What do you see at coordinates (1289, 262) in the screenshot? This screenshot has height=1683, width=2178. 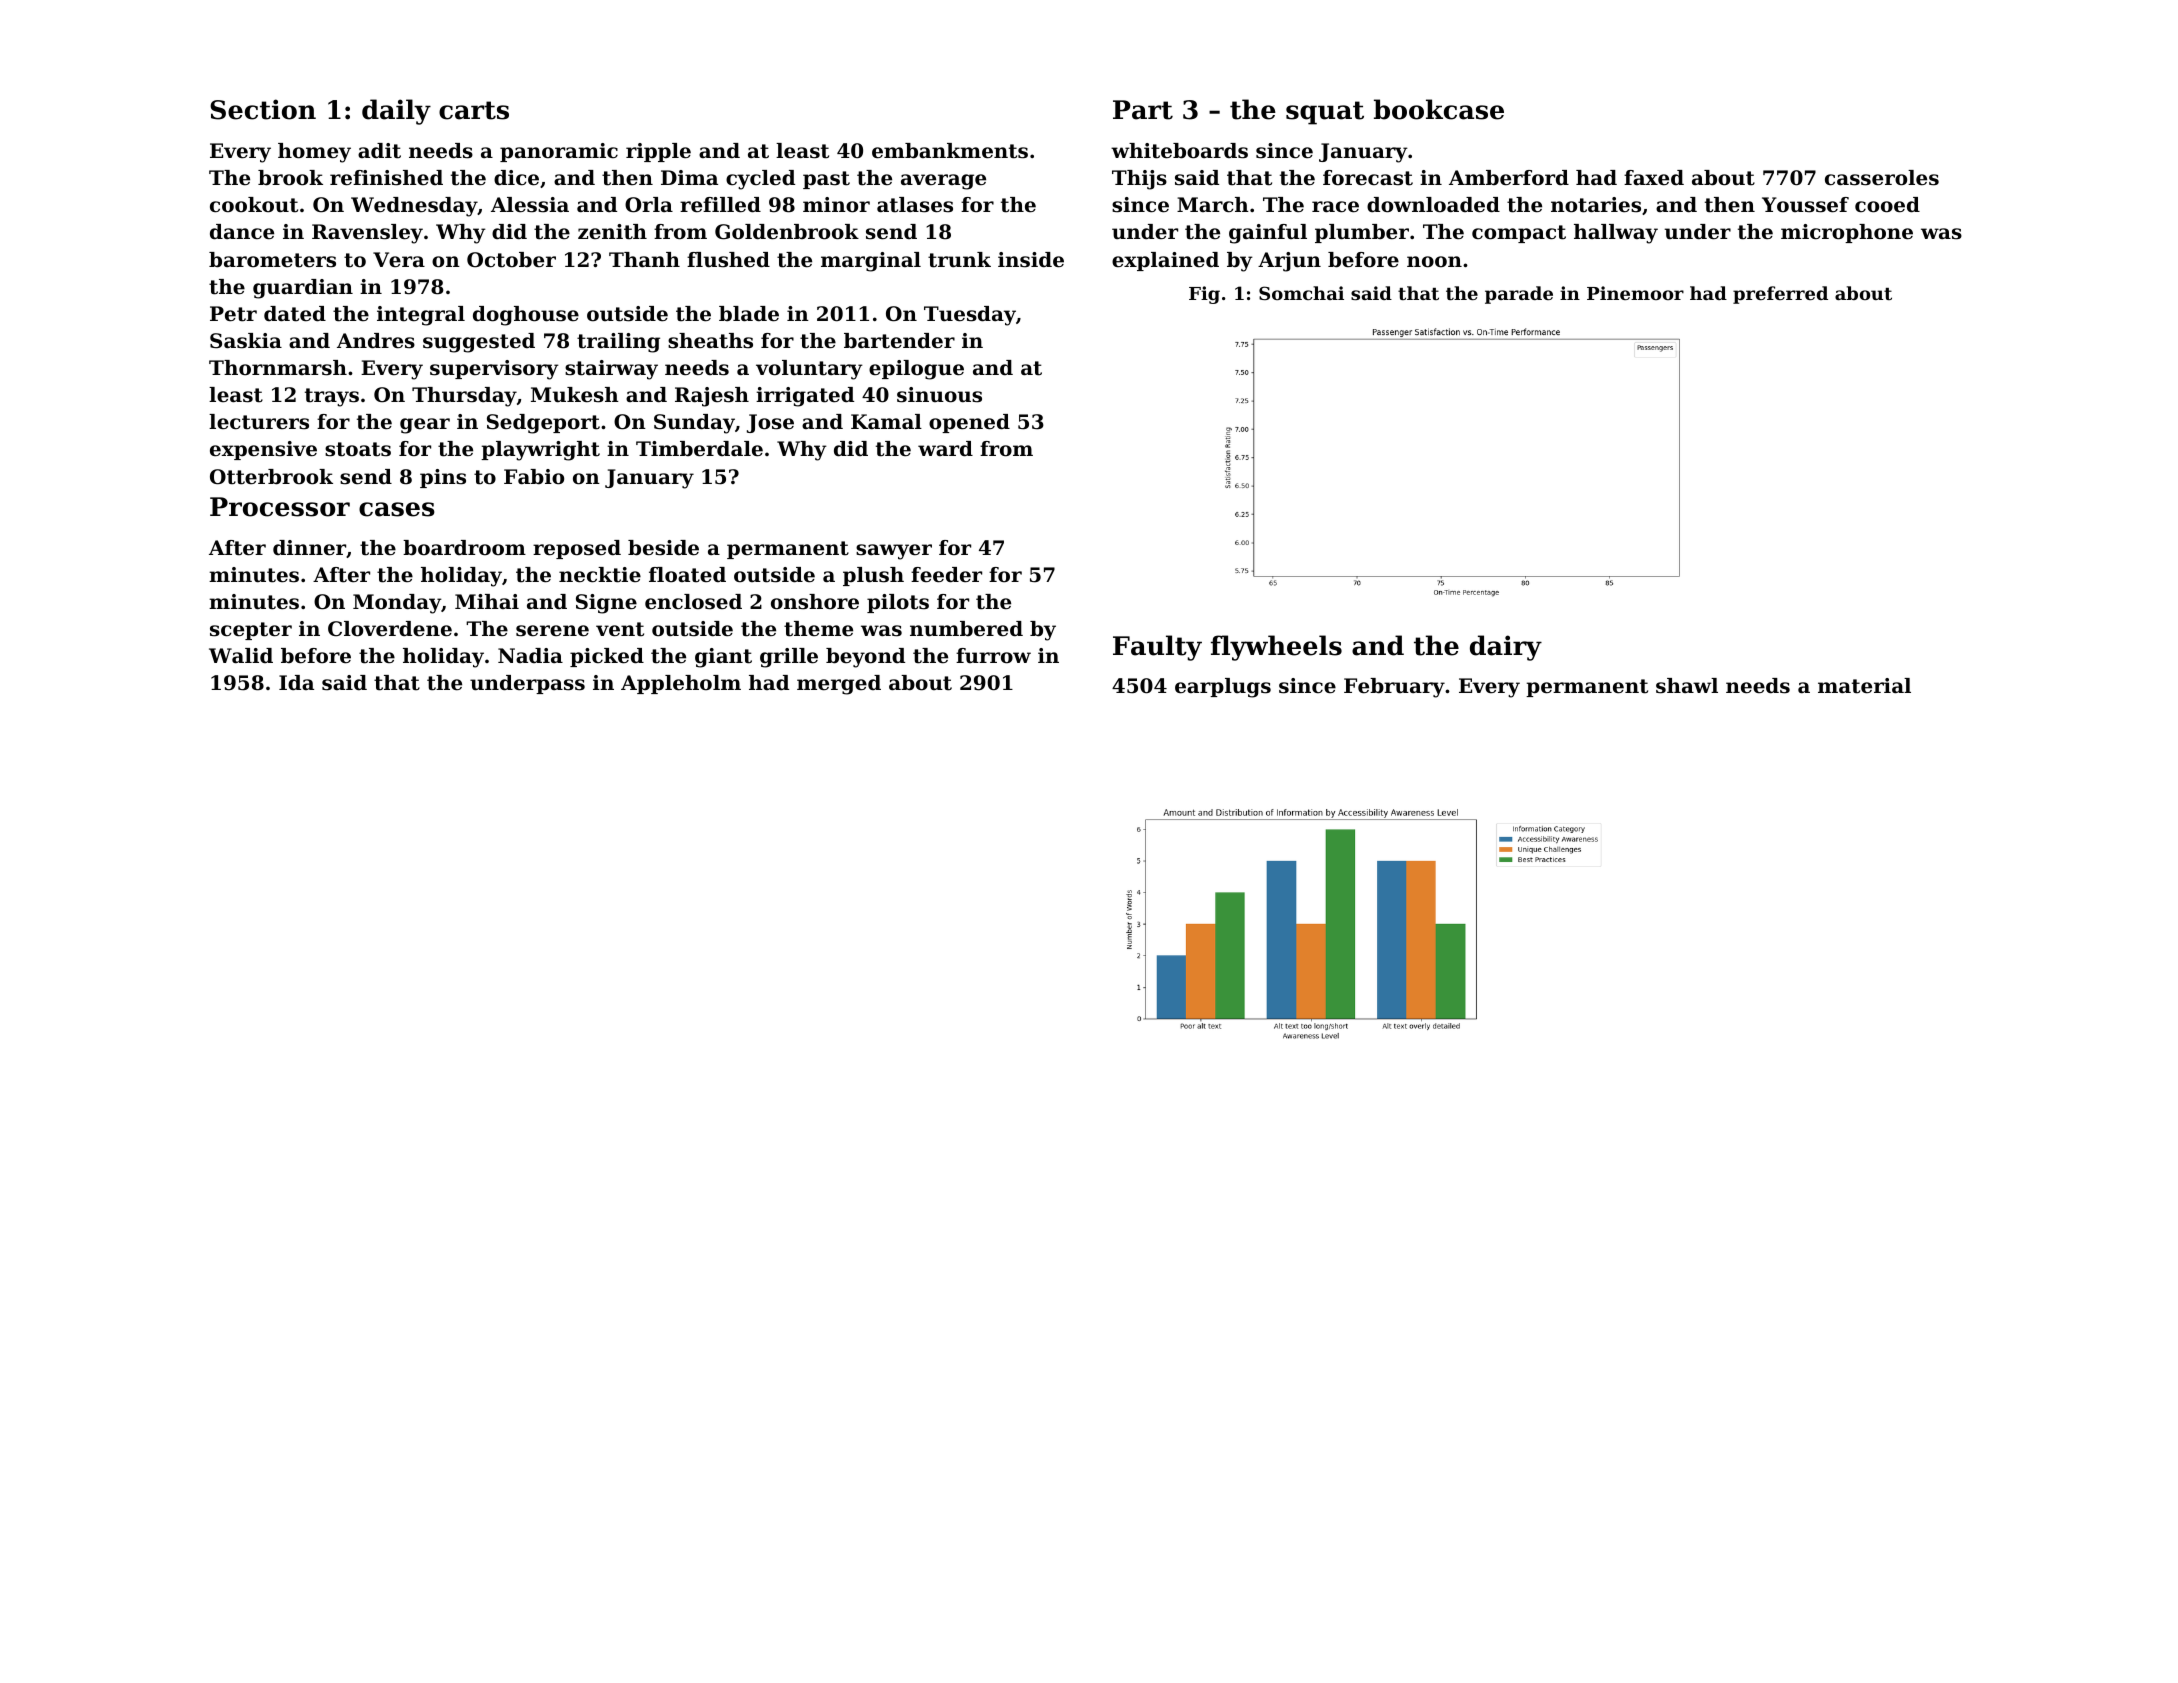 I see `Arjun` at bounding box center [1289, 262].
